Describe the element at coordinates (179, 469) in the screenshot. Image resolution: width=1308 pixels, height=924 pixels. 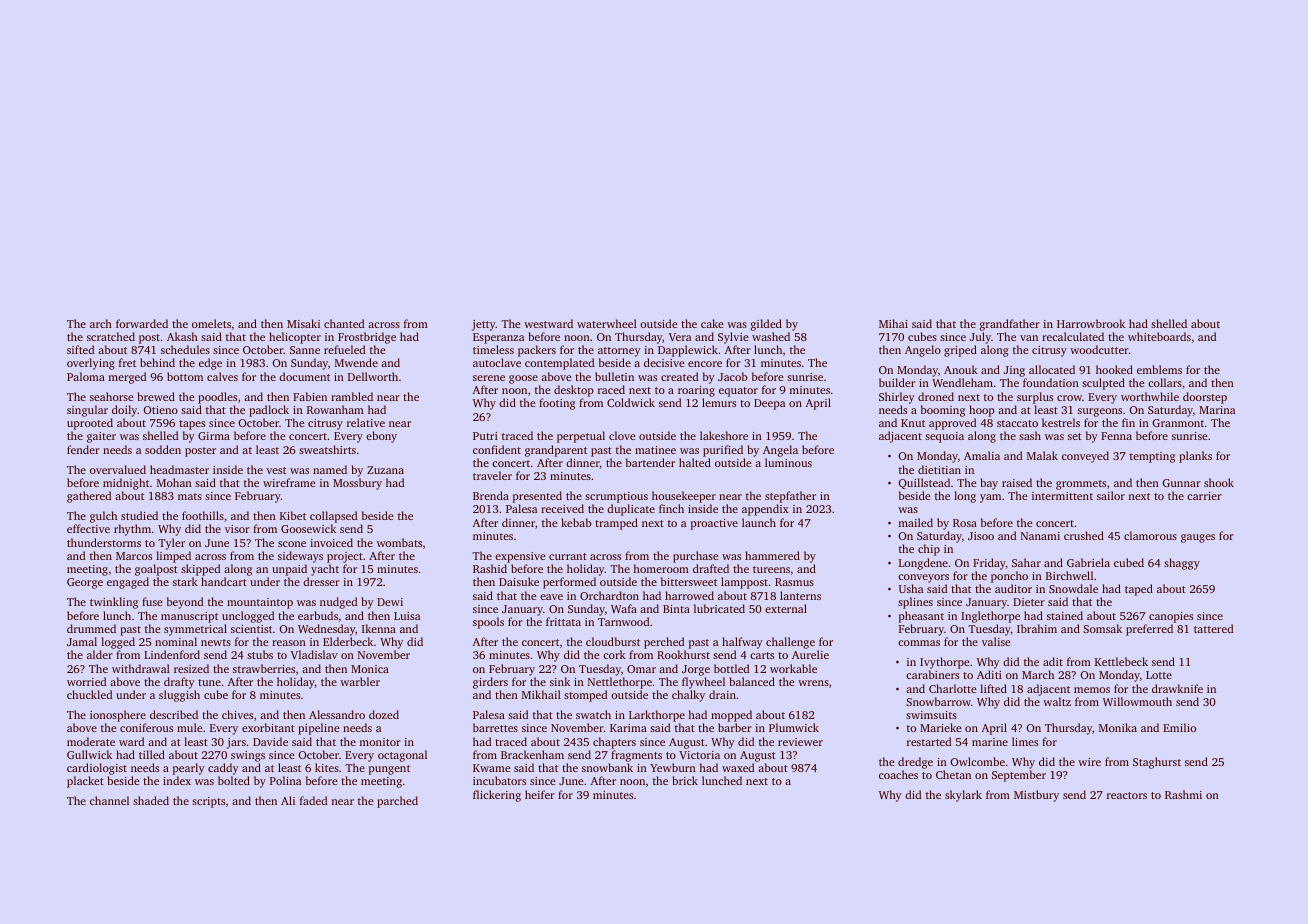
I see `headmaster` at that location.
